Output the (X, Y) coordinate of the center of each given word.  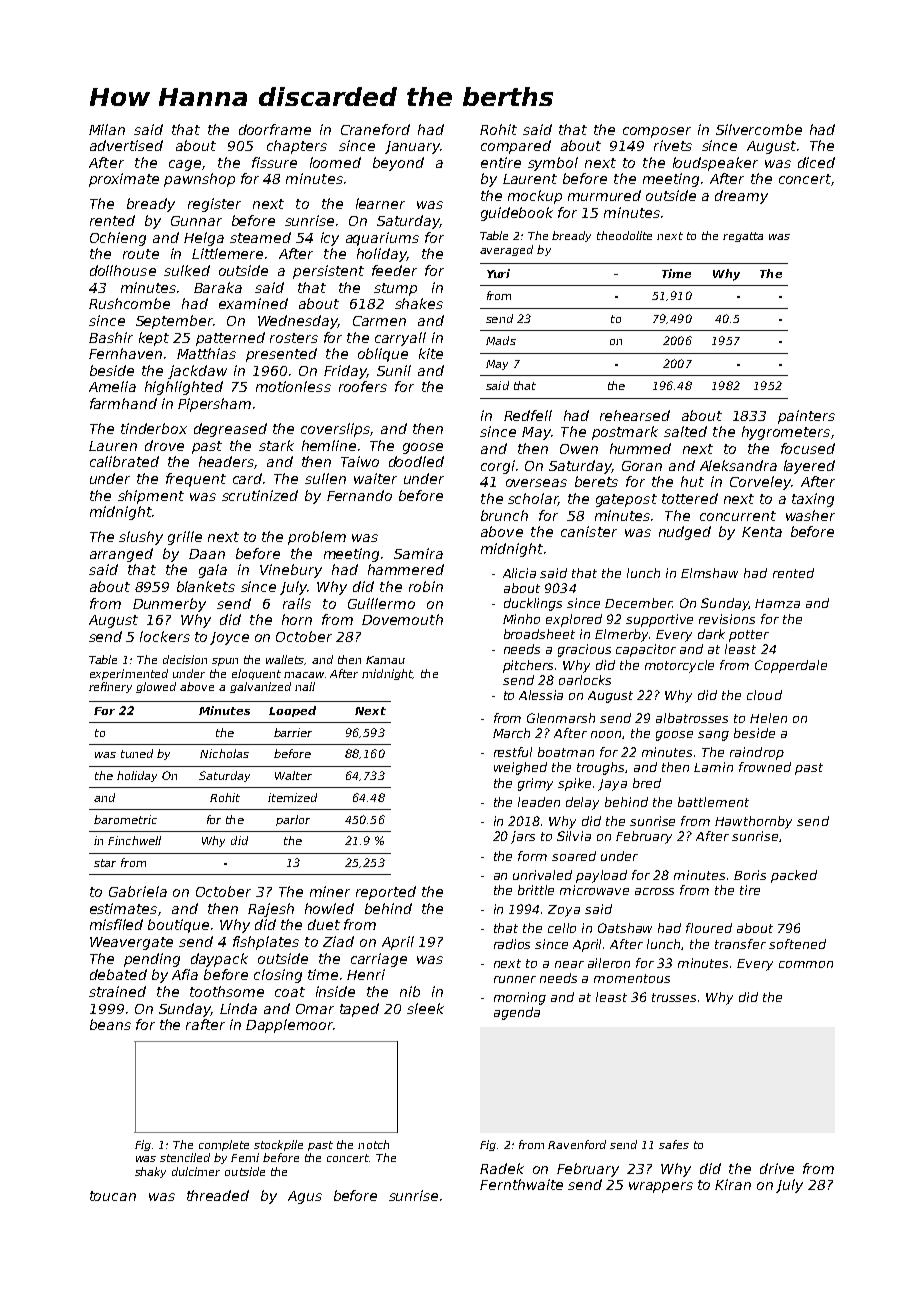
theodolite (624, 235)
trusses (674, 997)
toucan (113, 1196)
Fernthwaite (521, 1184)
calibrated (124, 461)
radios (512, 944)
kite (431, 353)
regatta (743, 237)
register (214, 205)
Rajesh (271, 910)
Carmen (379, 321)
